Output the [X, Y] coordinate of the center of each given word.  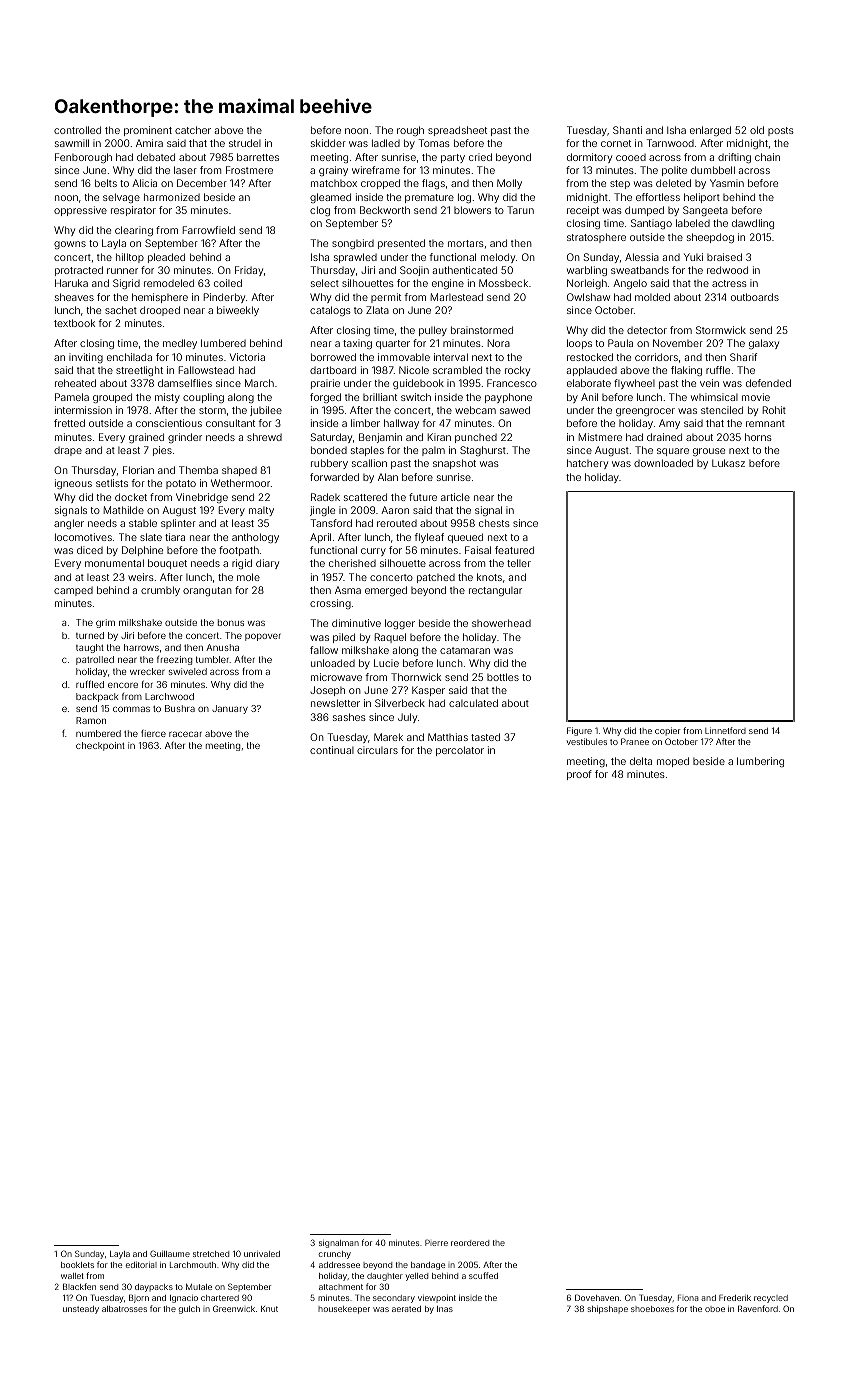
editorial [141, 1264]
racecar [185, 734]
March [259, 383]
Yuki [693, 257]
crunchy [335, 1255]
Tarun [520, 210]
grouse [709, 452]
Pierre [436, 1242]
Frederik [735, 1297]
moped [673, 762]
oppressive [80, 211]
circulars [377, 750]
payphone [508, 398]
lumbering [760, 762]
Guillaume [170, 1253]
